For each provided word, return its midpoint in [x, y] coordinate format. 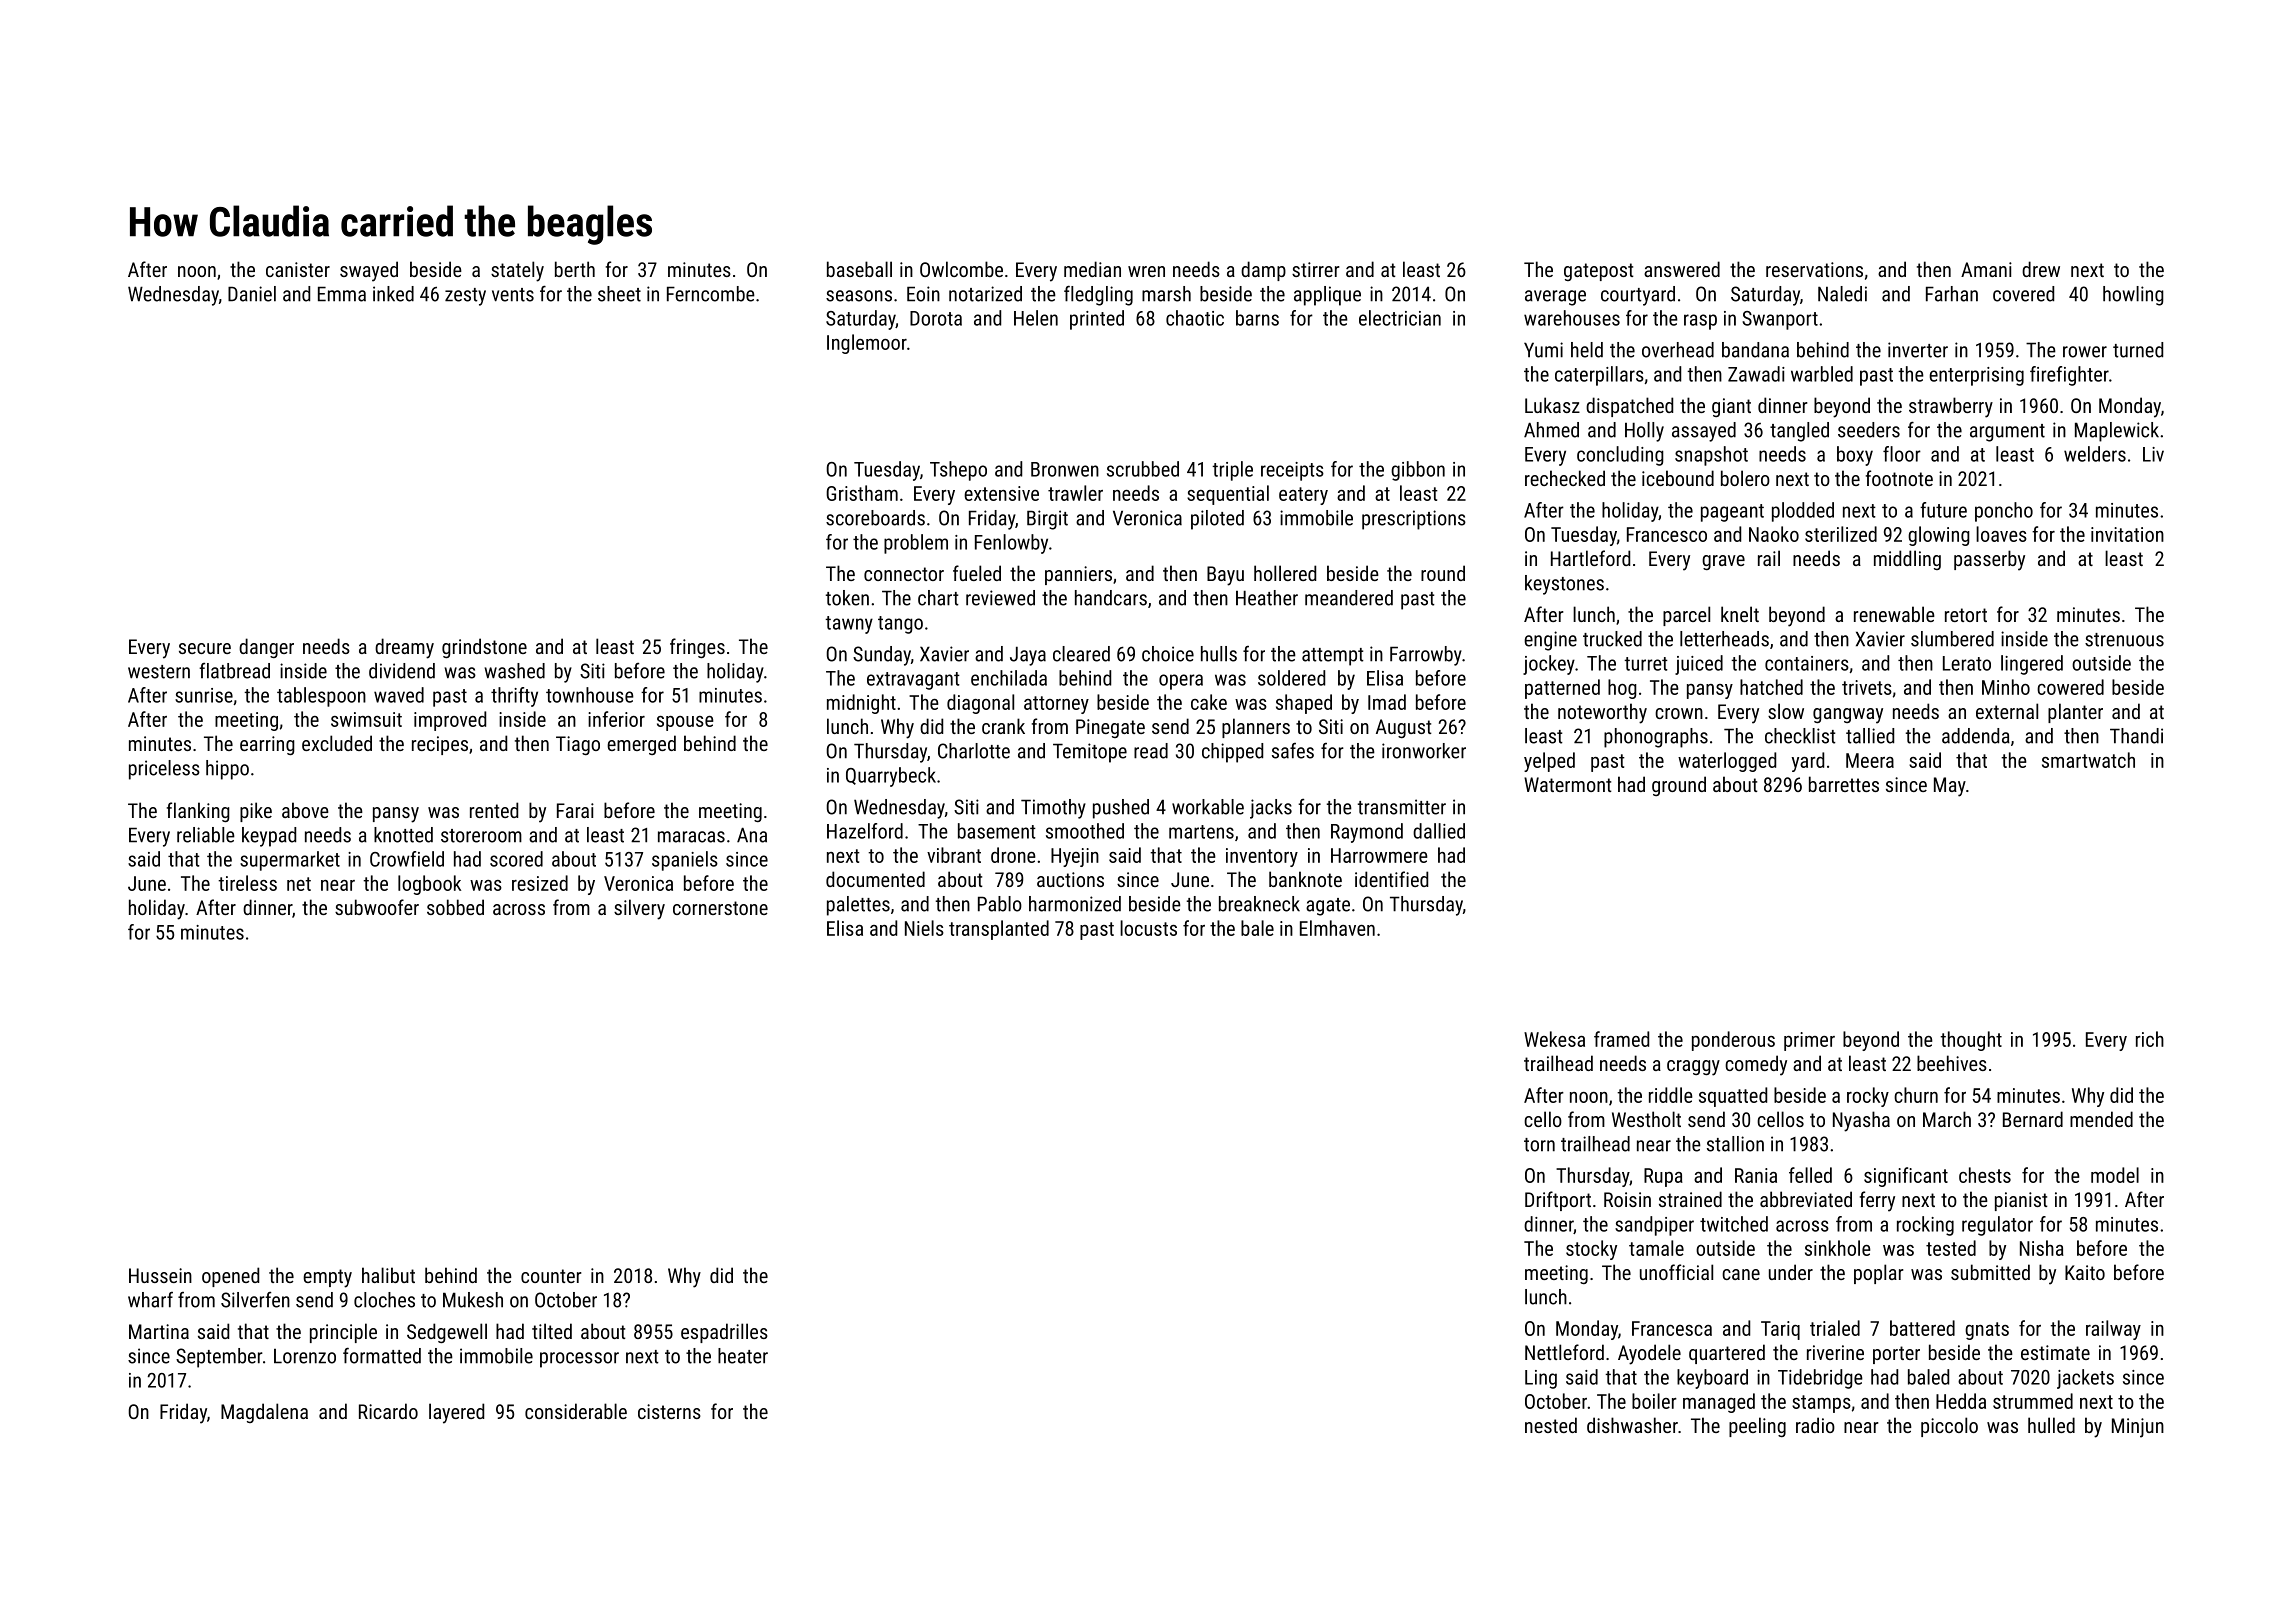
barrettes [1844, 784]
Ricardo [388, 1411]
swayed [369, 271]
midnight [861, 704]
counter [551, 1276]
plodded [1803, 512]
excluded [337, 743]
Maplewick [2117, 432]
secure [205, 648]
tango [900, 625]
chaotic [1195, 318]
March [1947, 1119]
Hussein [160, 1275]
